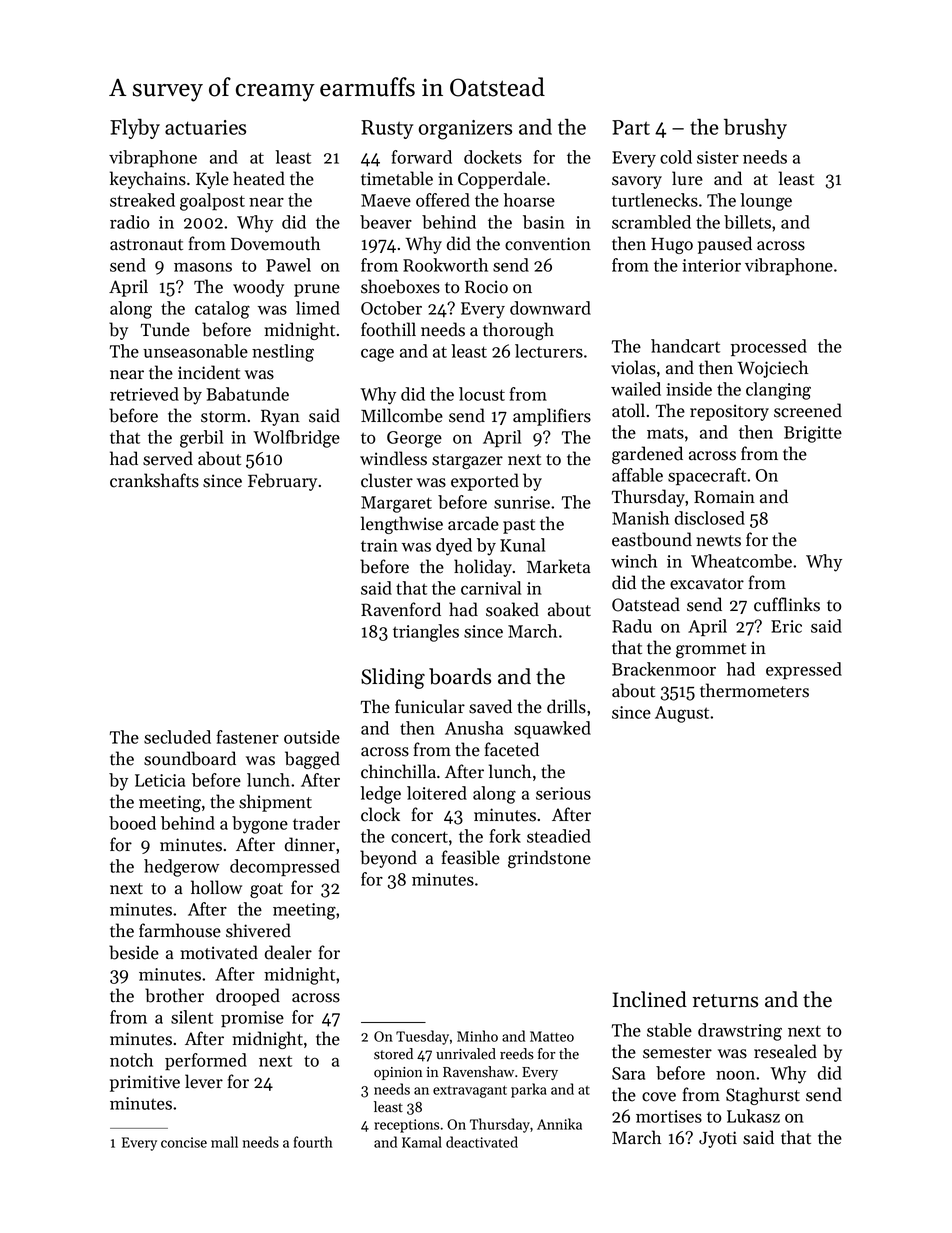  Describe the element at coordinates (718, 1139) in the screenshot. I see `Jyoti` at that location.
